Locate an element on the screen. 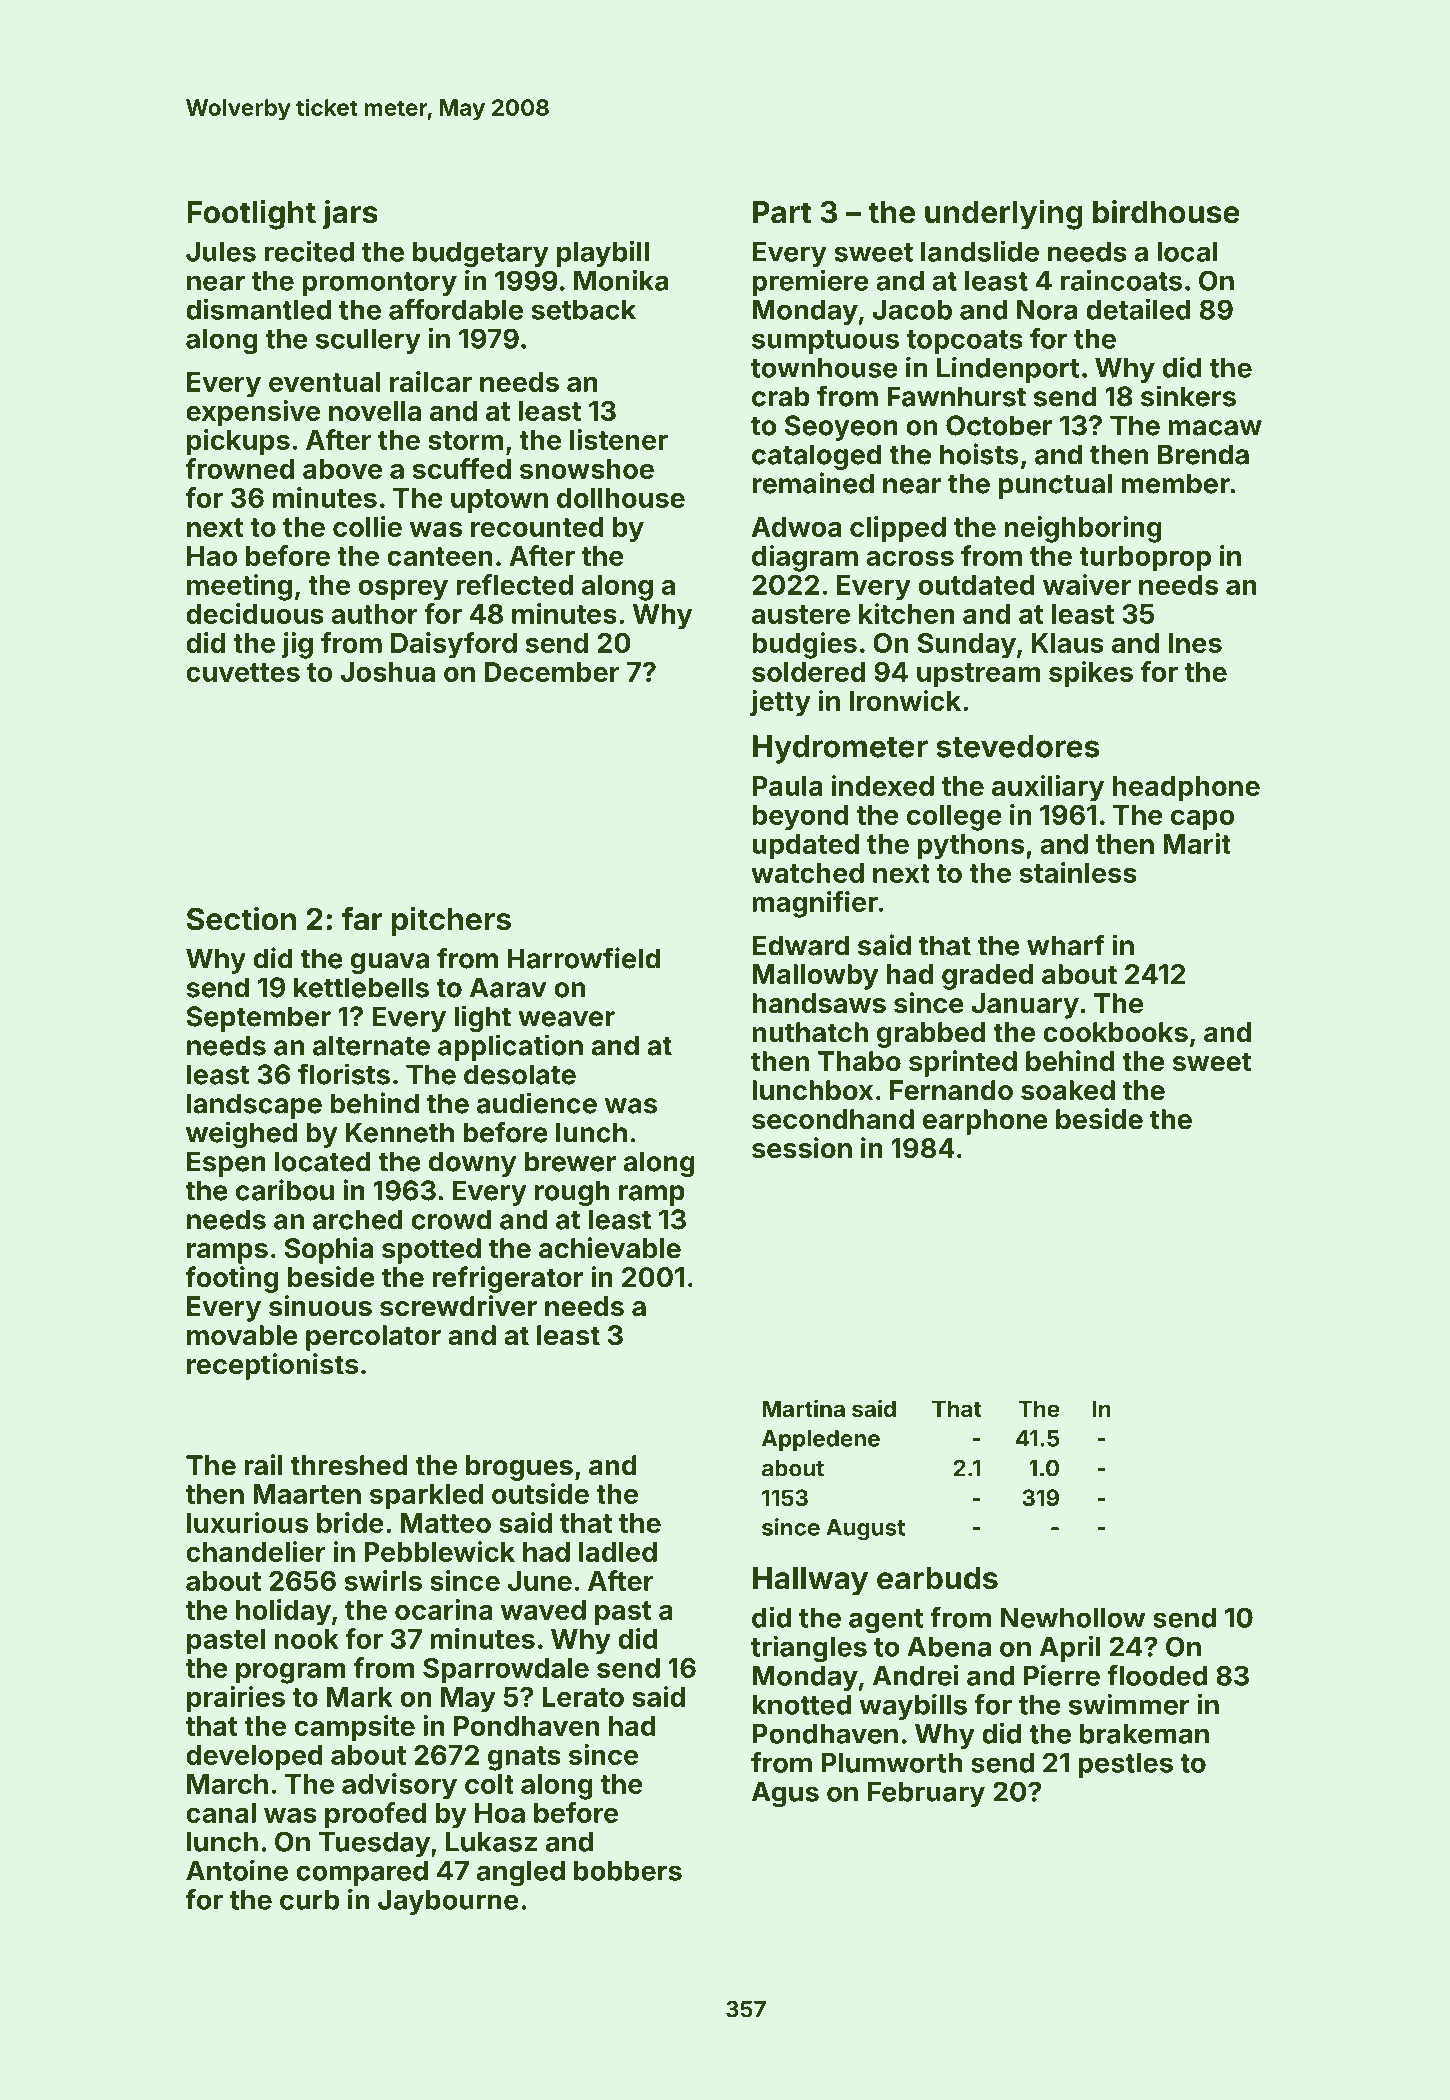 This screenshot has width=1450, height=2100. macaw is located at coordinates (1215, 428).
